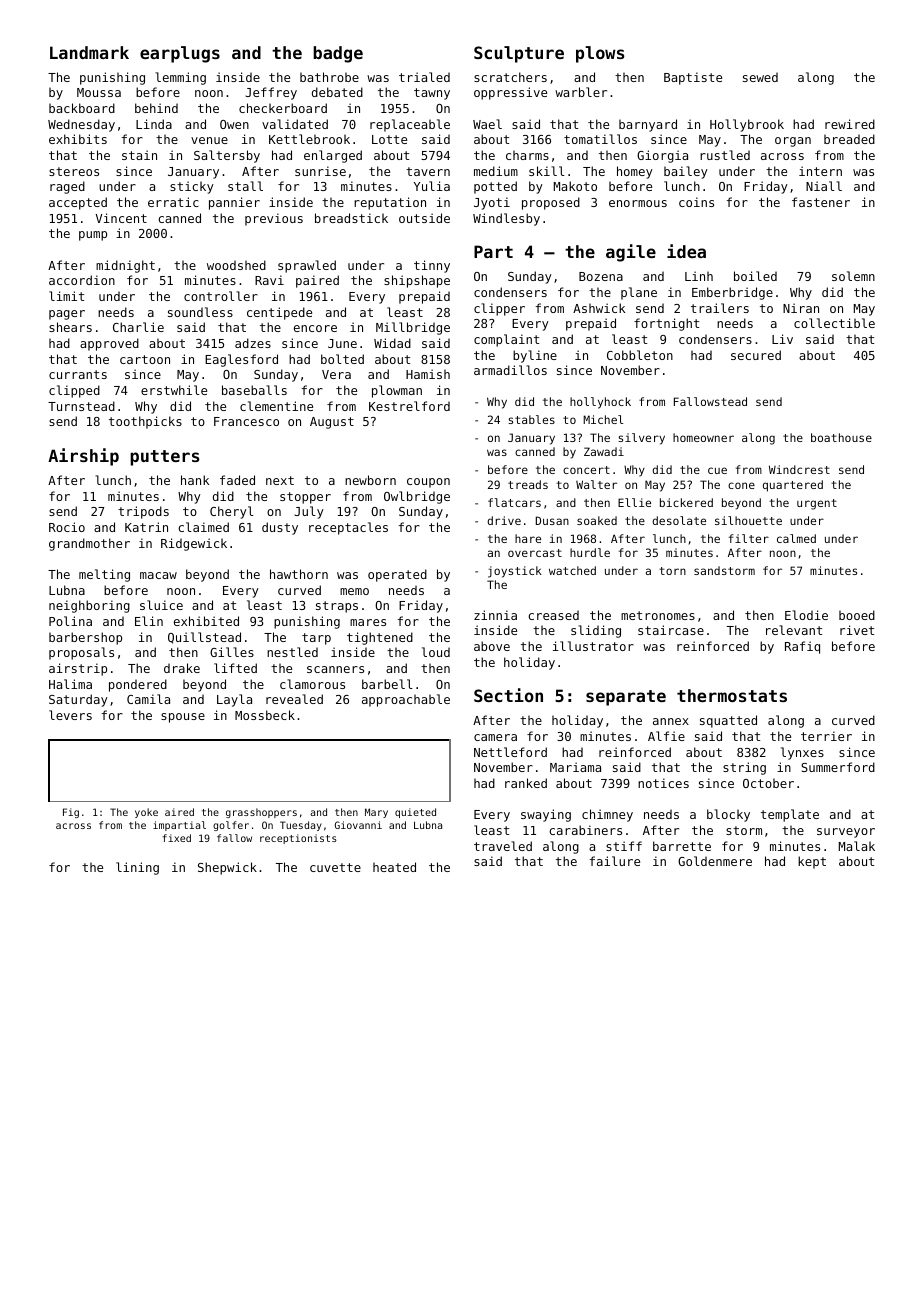 Image resolution: width=924 pixels, height=1308 pixels. Describe the element at coordinates (519, 54) in the image. I see `Sculpture` at that location.
